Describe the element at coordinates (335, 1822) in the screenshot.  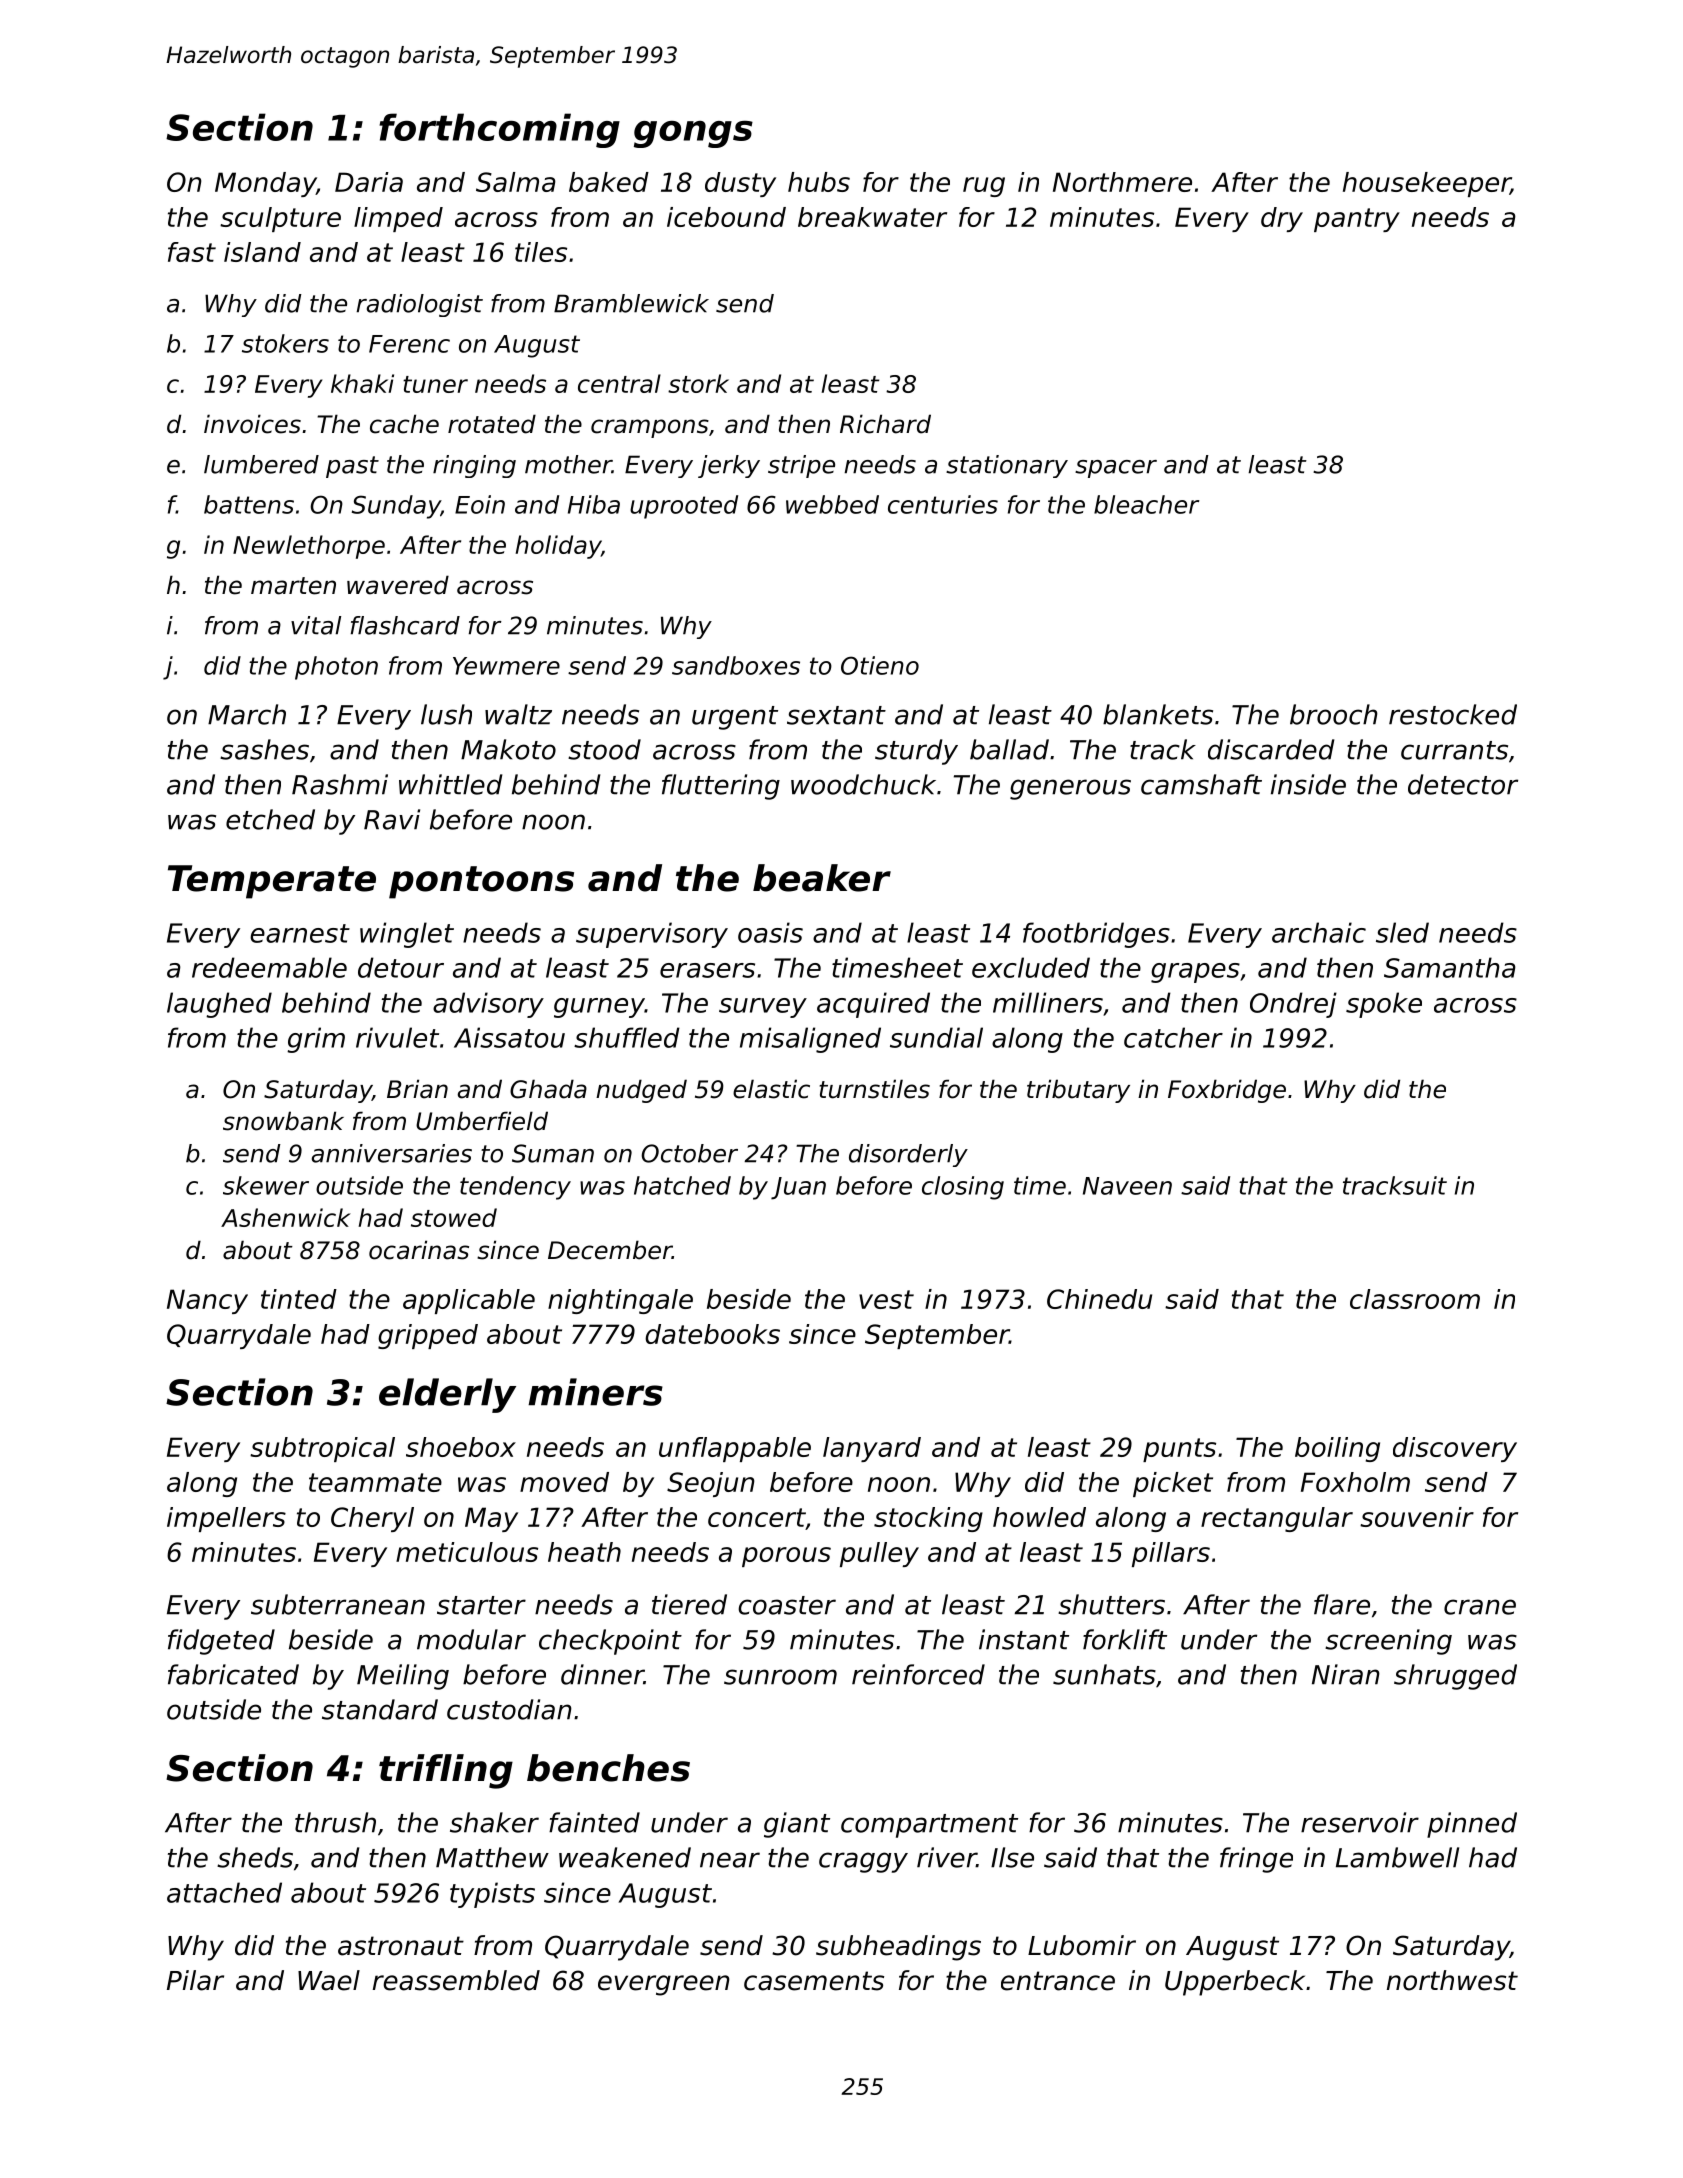
I see `thrush` at that location.
